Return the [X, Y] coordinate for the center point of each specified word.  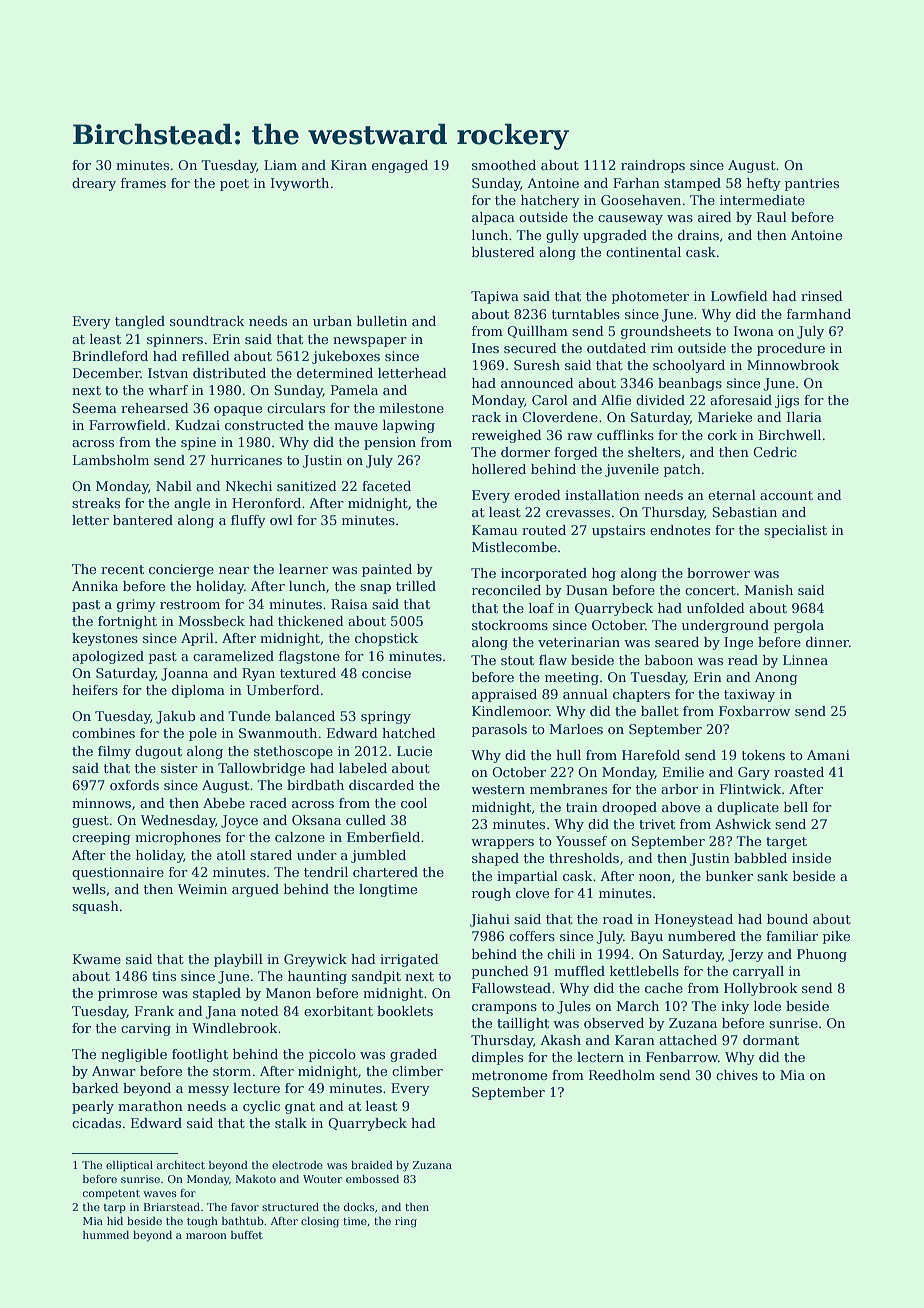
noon [655, 877]
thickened [311, 621]
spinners [175, 340]
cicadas [96, 1123]
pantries [812, 184]
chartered [385, 872]
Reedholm [622, 1075]
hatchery [550, 201]
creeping [101, 838]
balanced [305, 716]
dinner [827, 642]
